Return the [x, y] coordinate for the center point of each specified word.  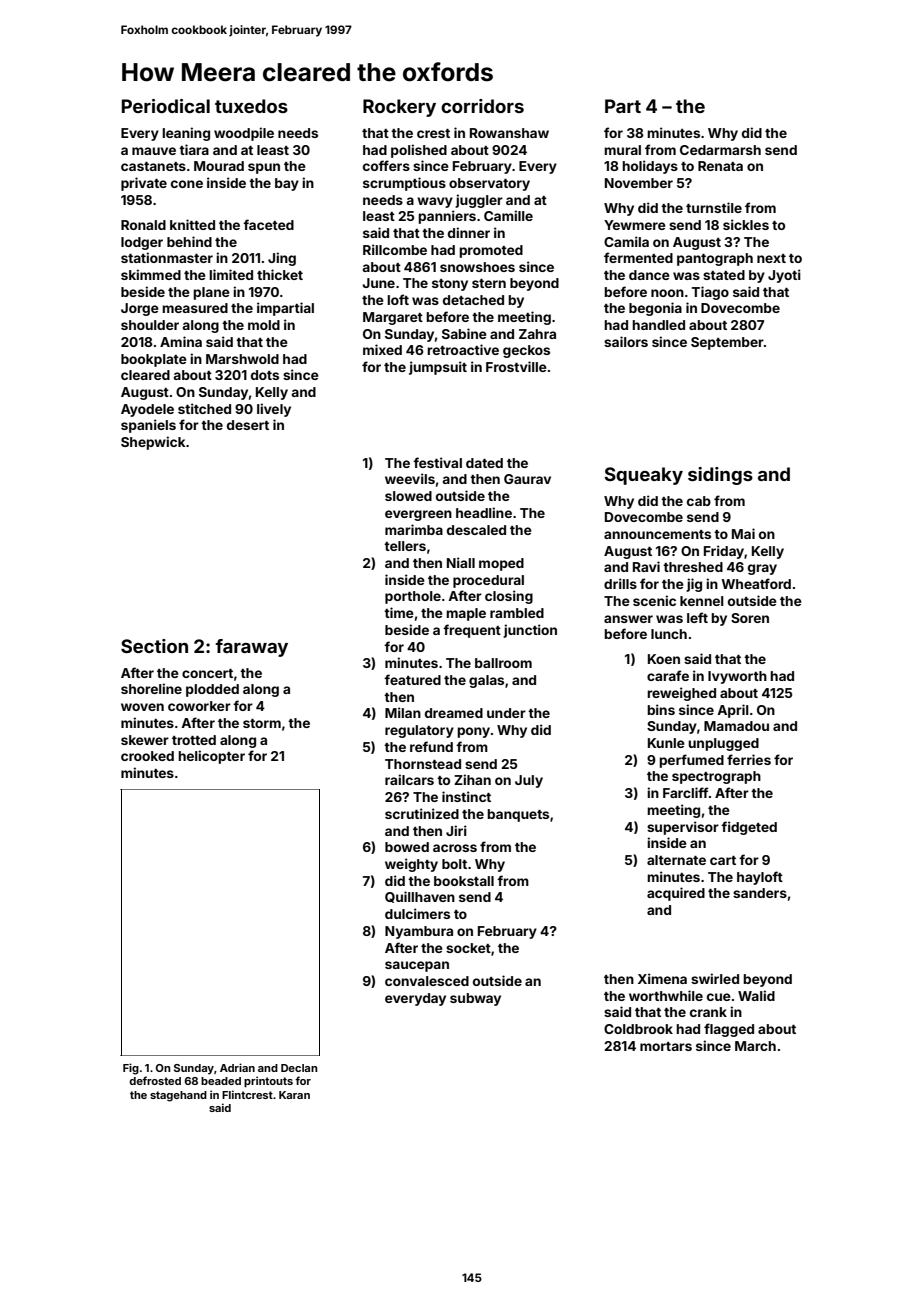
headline [484, 512]
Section [154, 646]
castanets [153, 166]
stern [489, 283]
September [727, 343]
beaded [221, 1081]
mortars [666, 1046]
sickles [746, 224]
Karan [294, 1095]
